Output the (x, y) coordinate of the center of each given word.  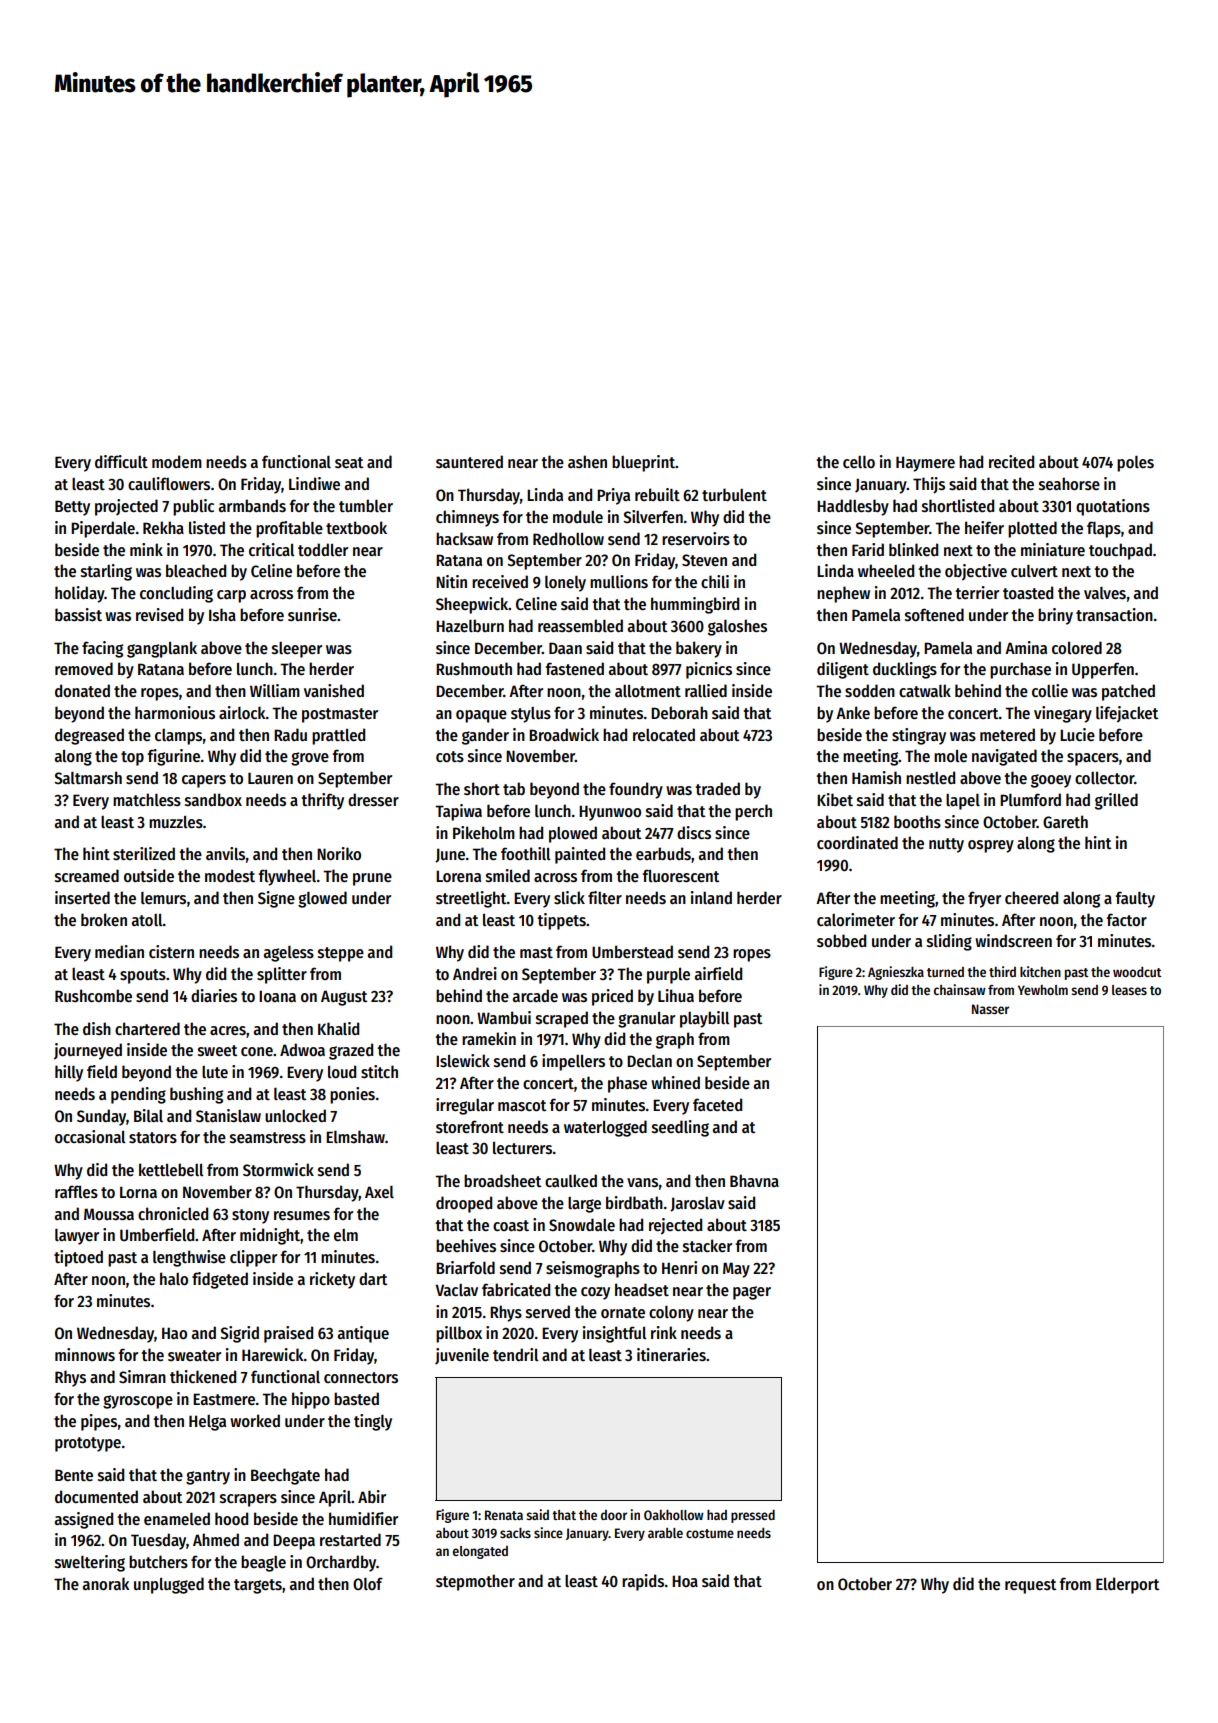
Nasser (990, 1009)
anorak (105, 1583)
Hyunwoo (610, 813)
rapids (643, 1582)
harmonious (175, 713)
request (1030, 1586)
